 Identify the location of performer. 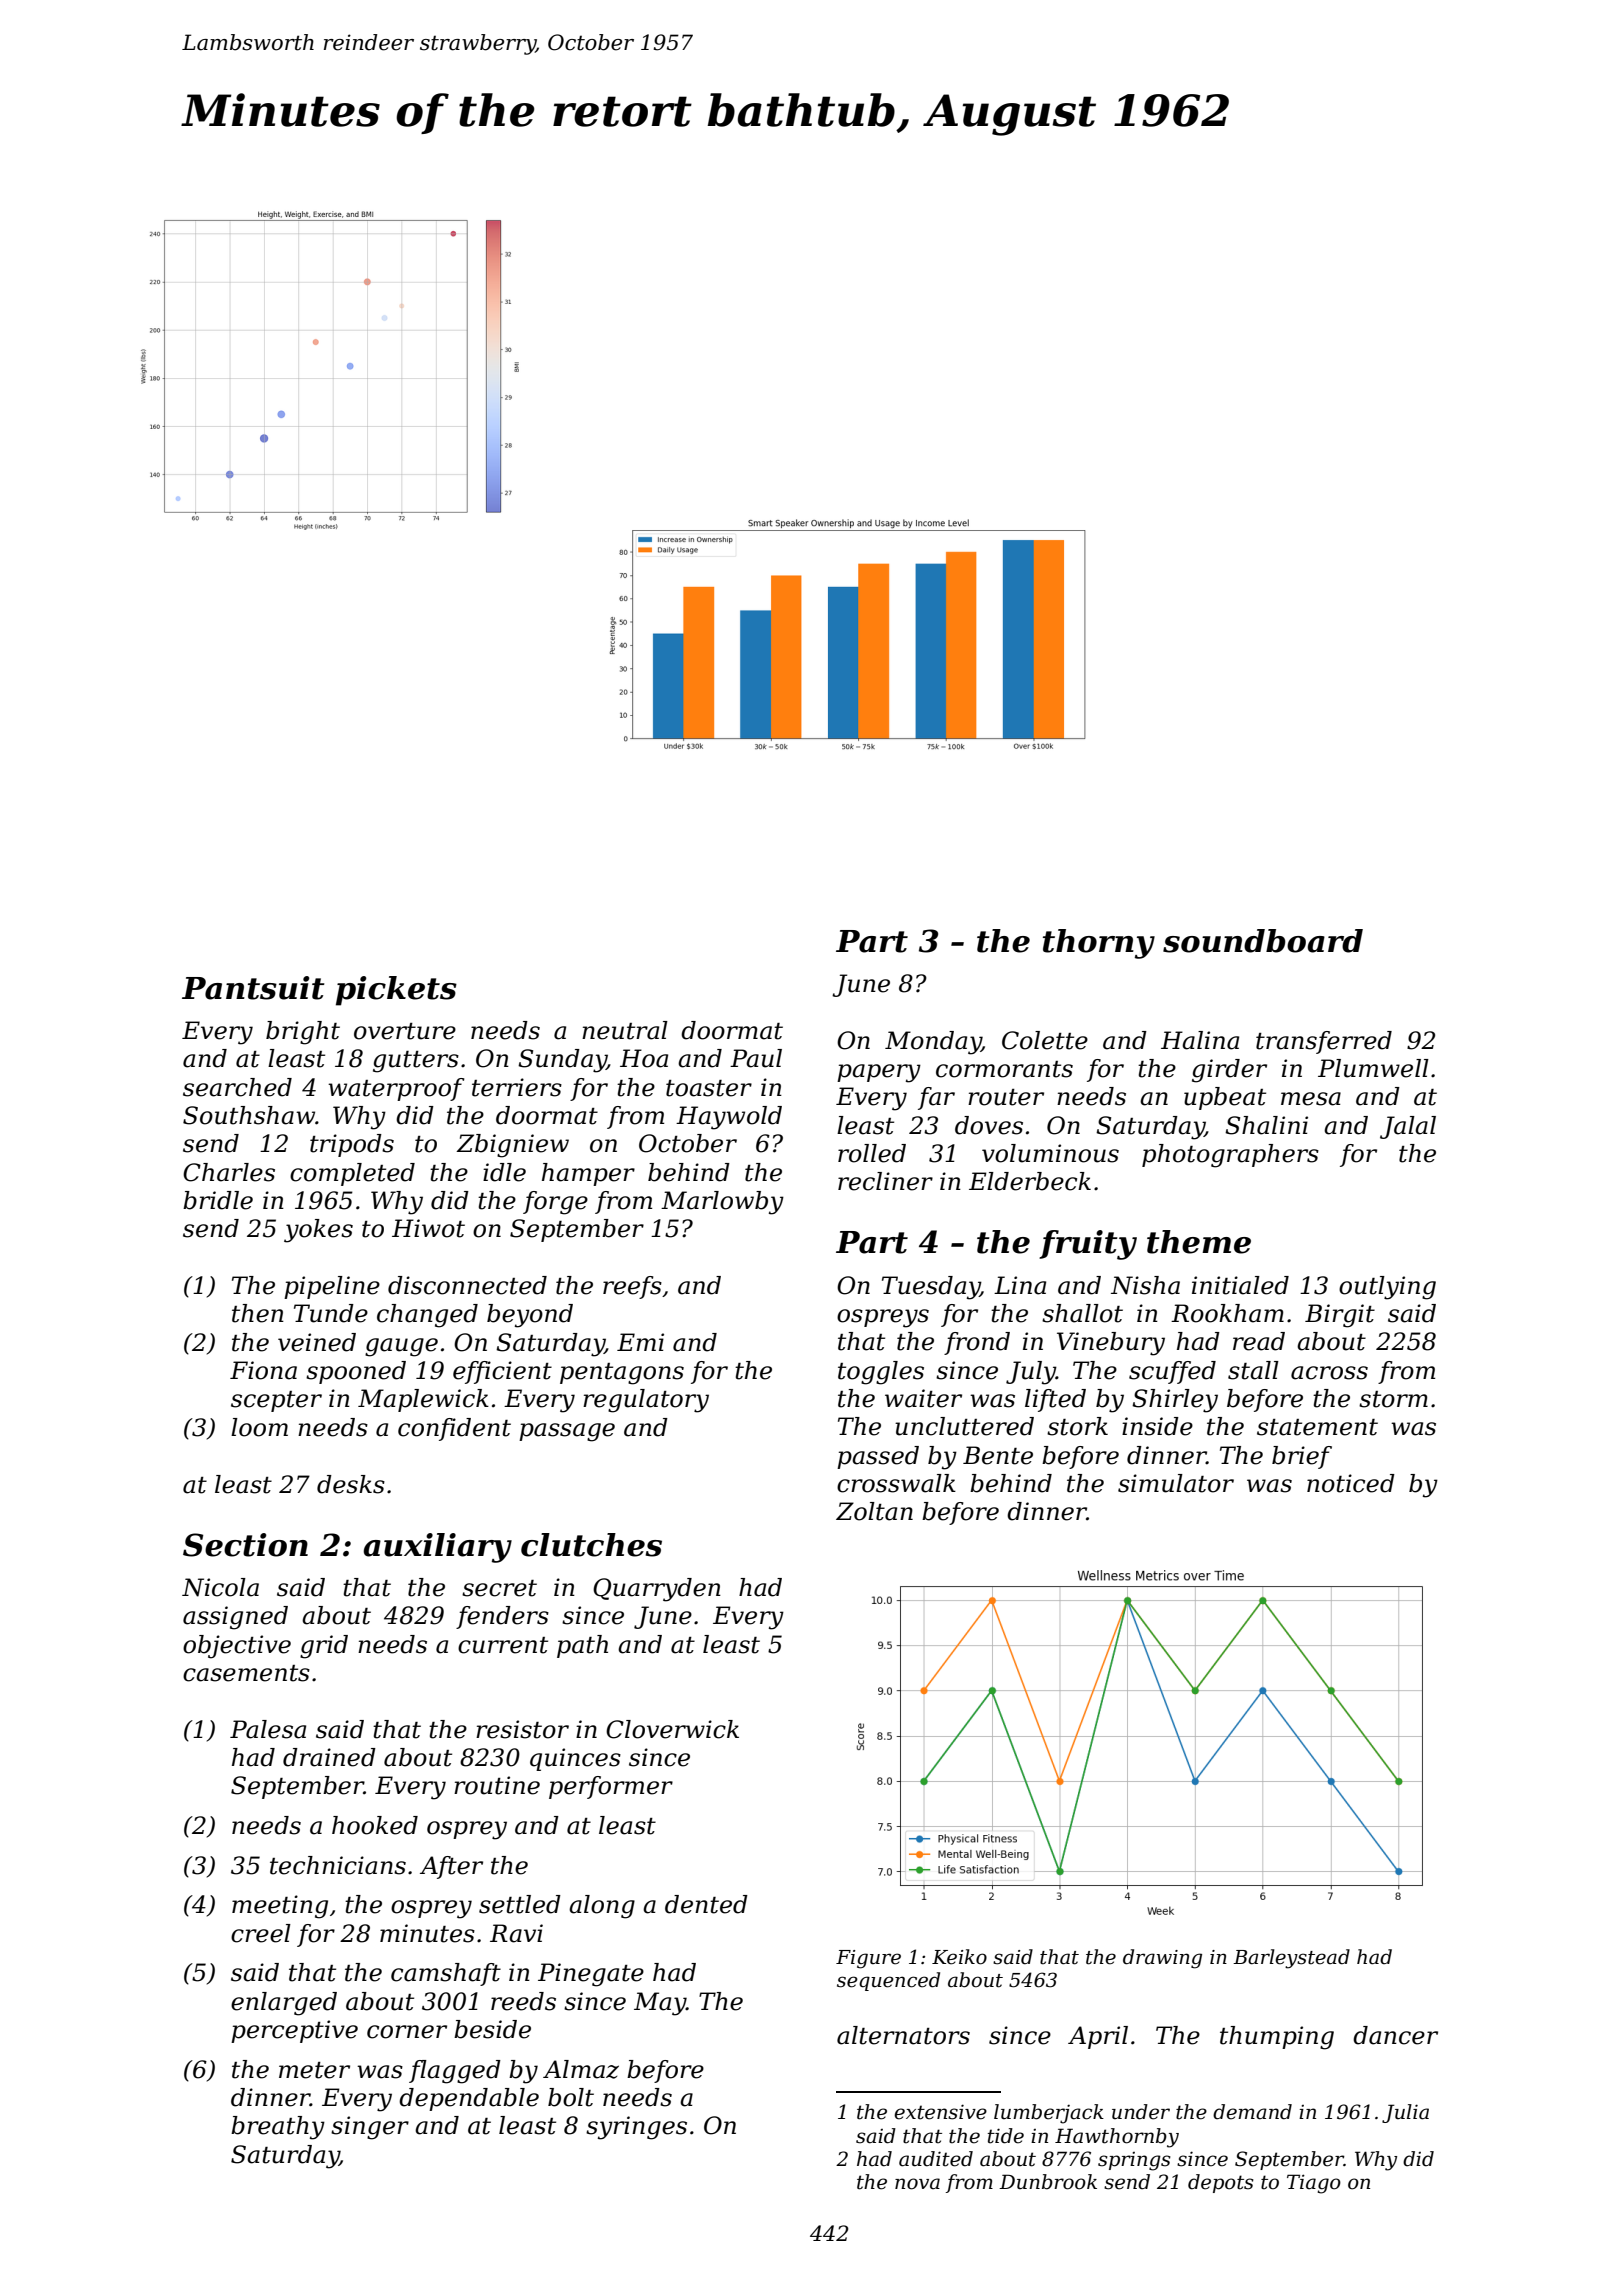
(611, 1787).
